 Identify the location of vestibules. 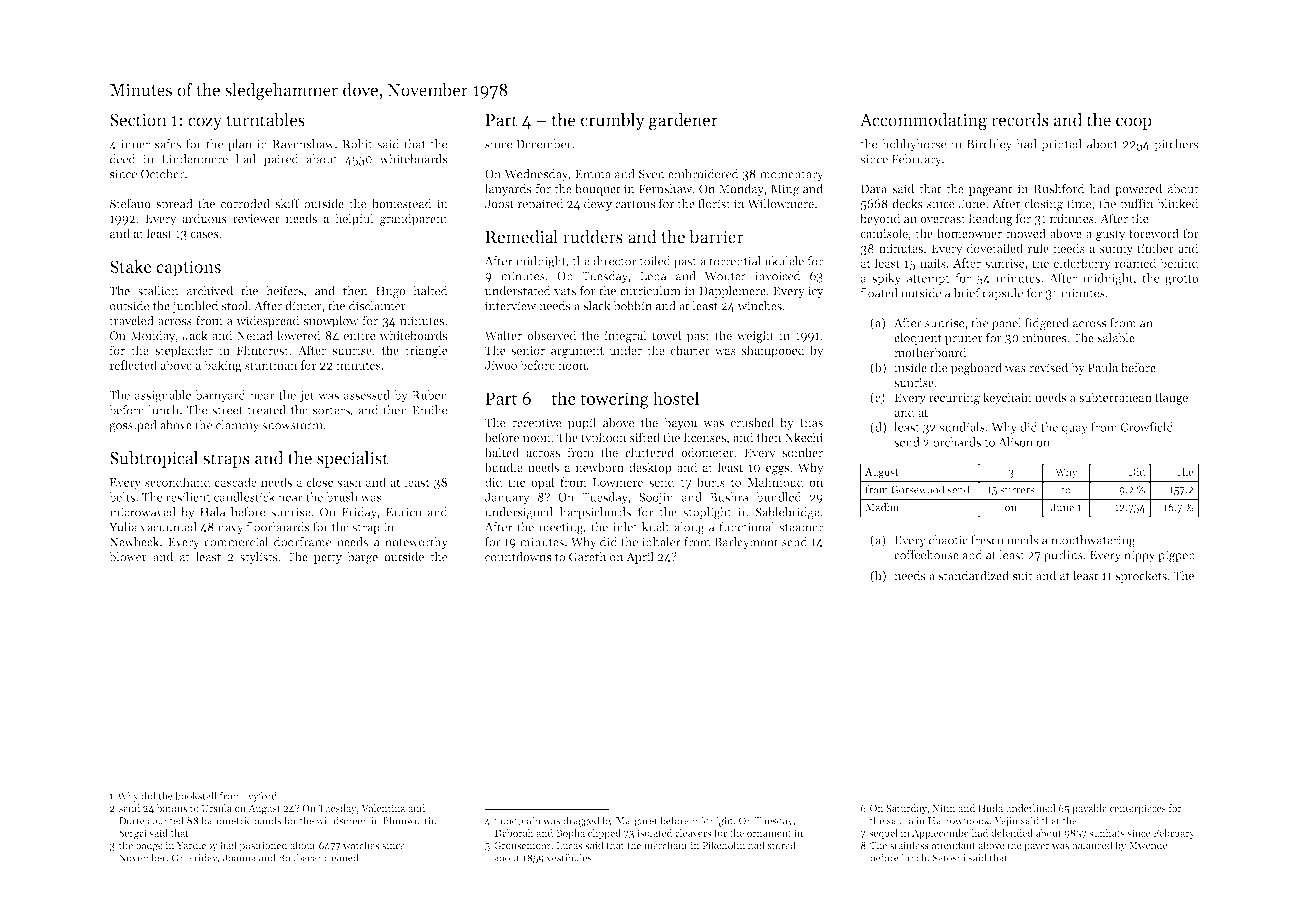
(569, 857).
